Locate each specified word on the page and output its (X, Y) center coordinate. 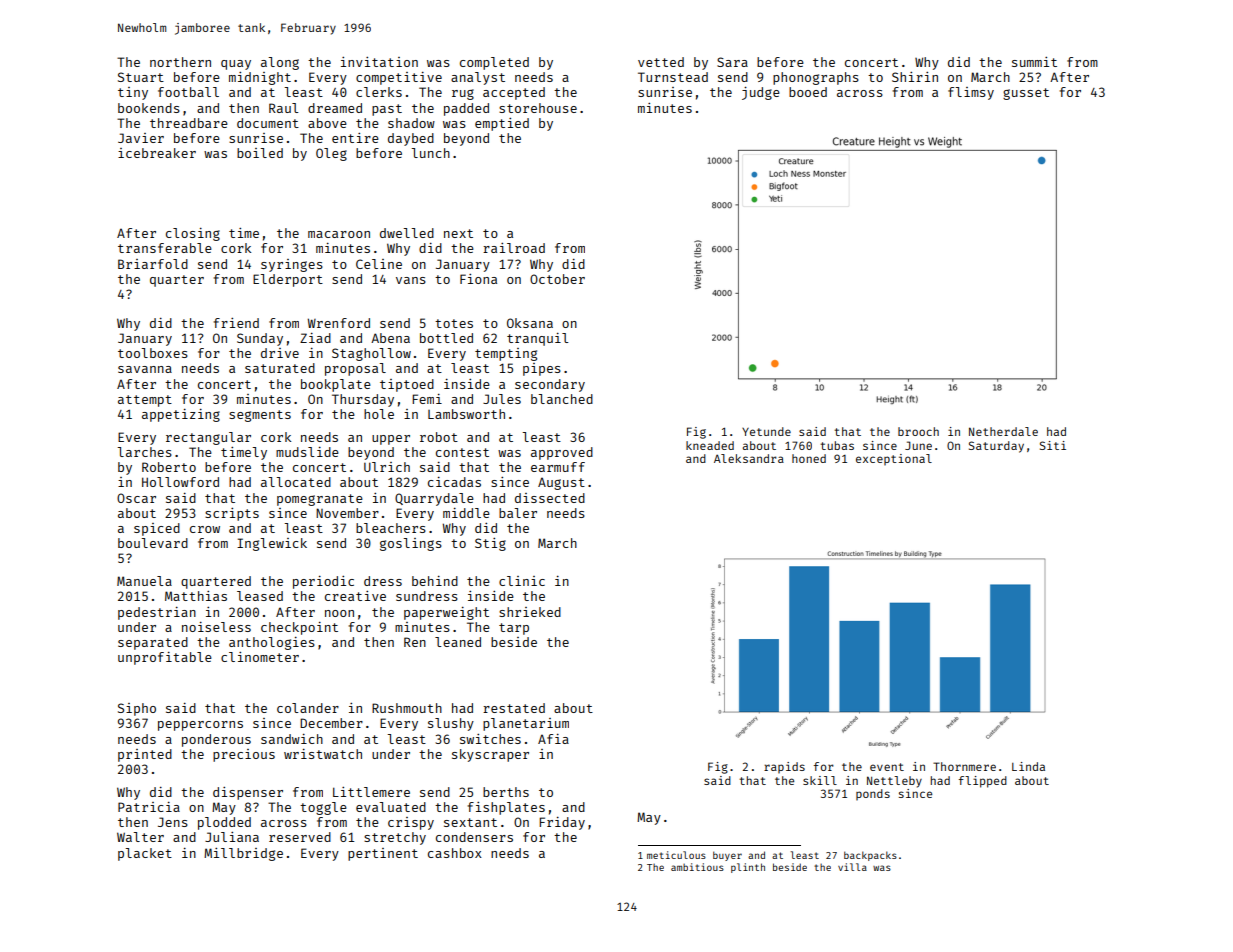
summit (1034, 62)
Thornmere (964, 766)
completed (494, 63)
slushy (451, 724)
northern (180, 62)
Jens (173, 822)
